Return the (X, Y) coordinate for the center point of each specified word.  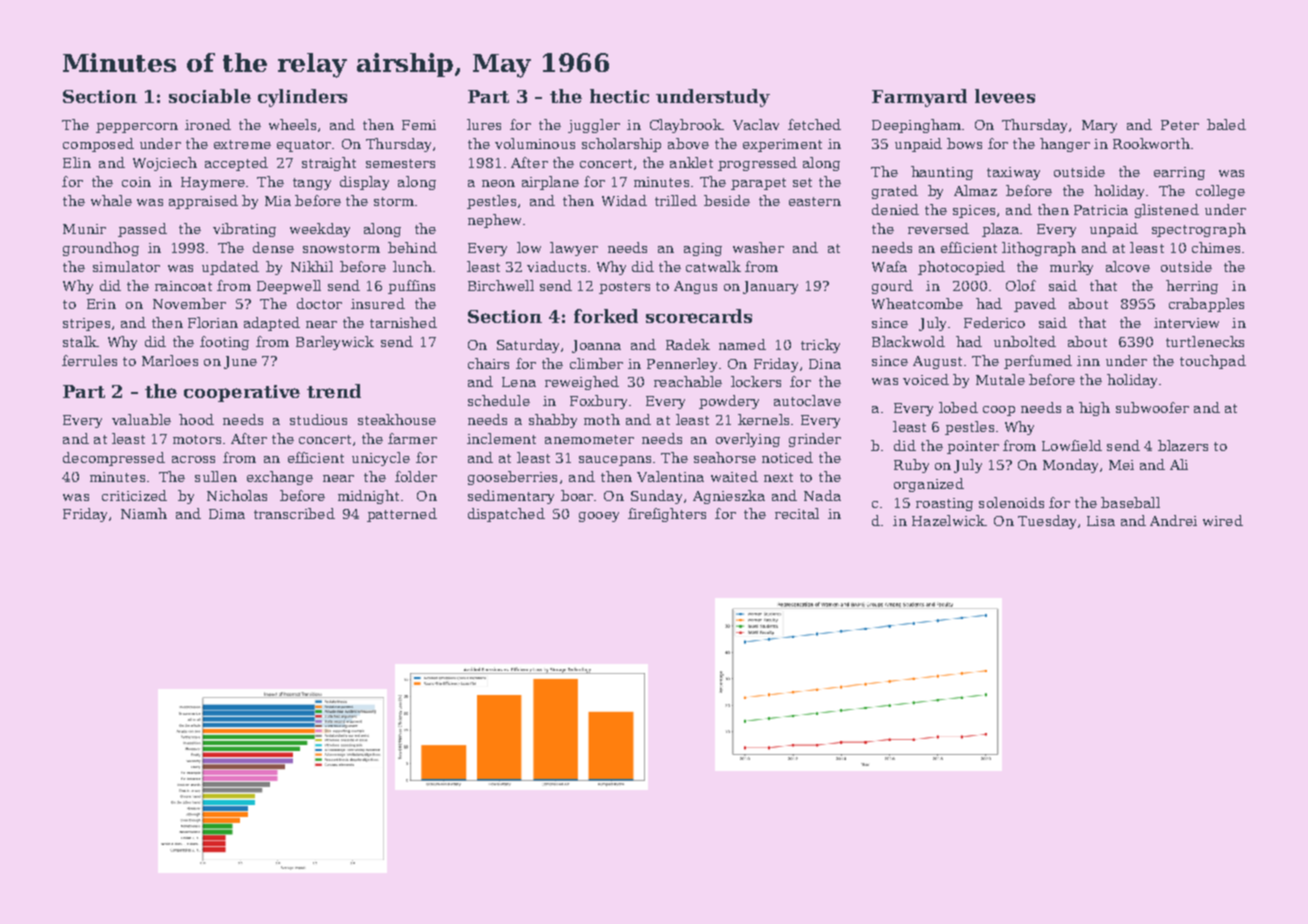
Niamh (144, 513)
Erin (101, 304)
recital (797, 513)
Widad (624, 200)
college (1220, 192)
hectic (619, 96)
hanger (1065, 145)
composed (98, 145)
